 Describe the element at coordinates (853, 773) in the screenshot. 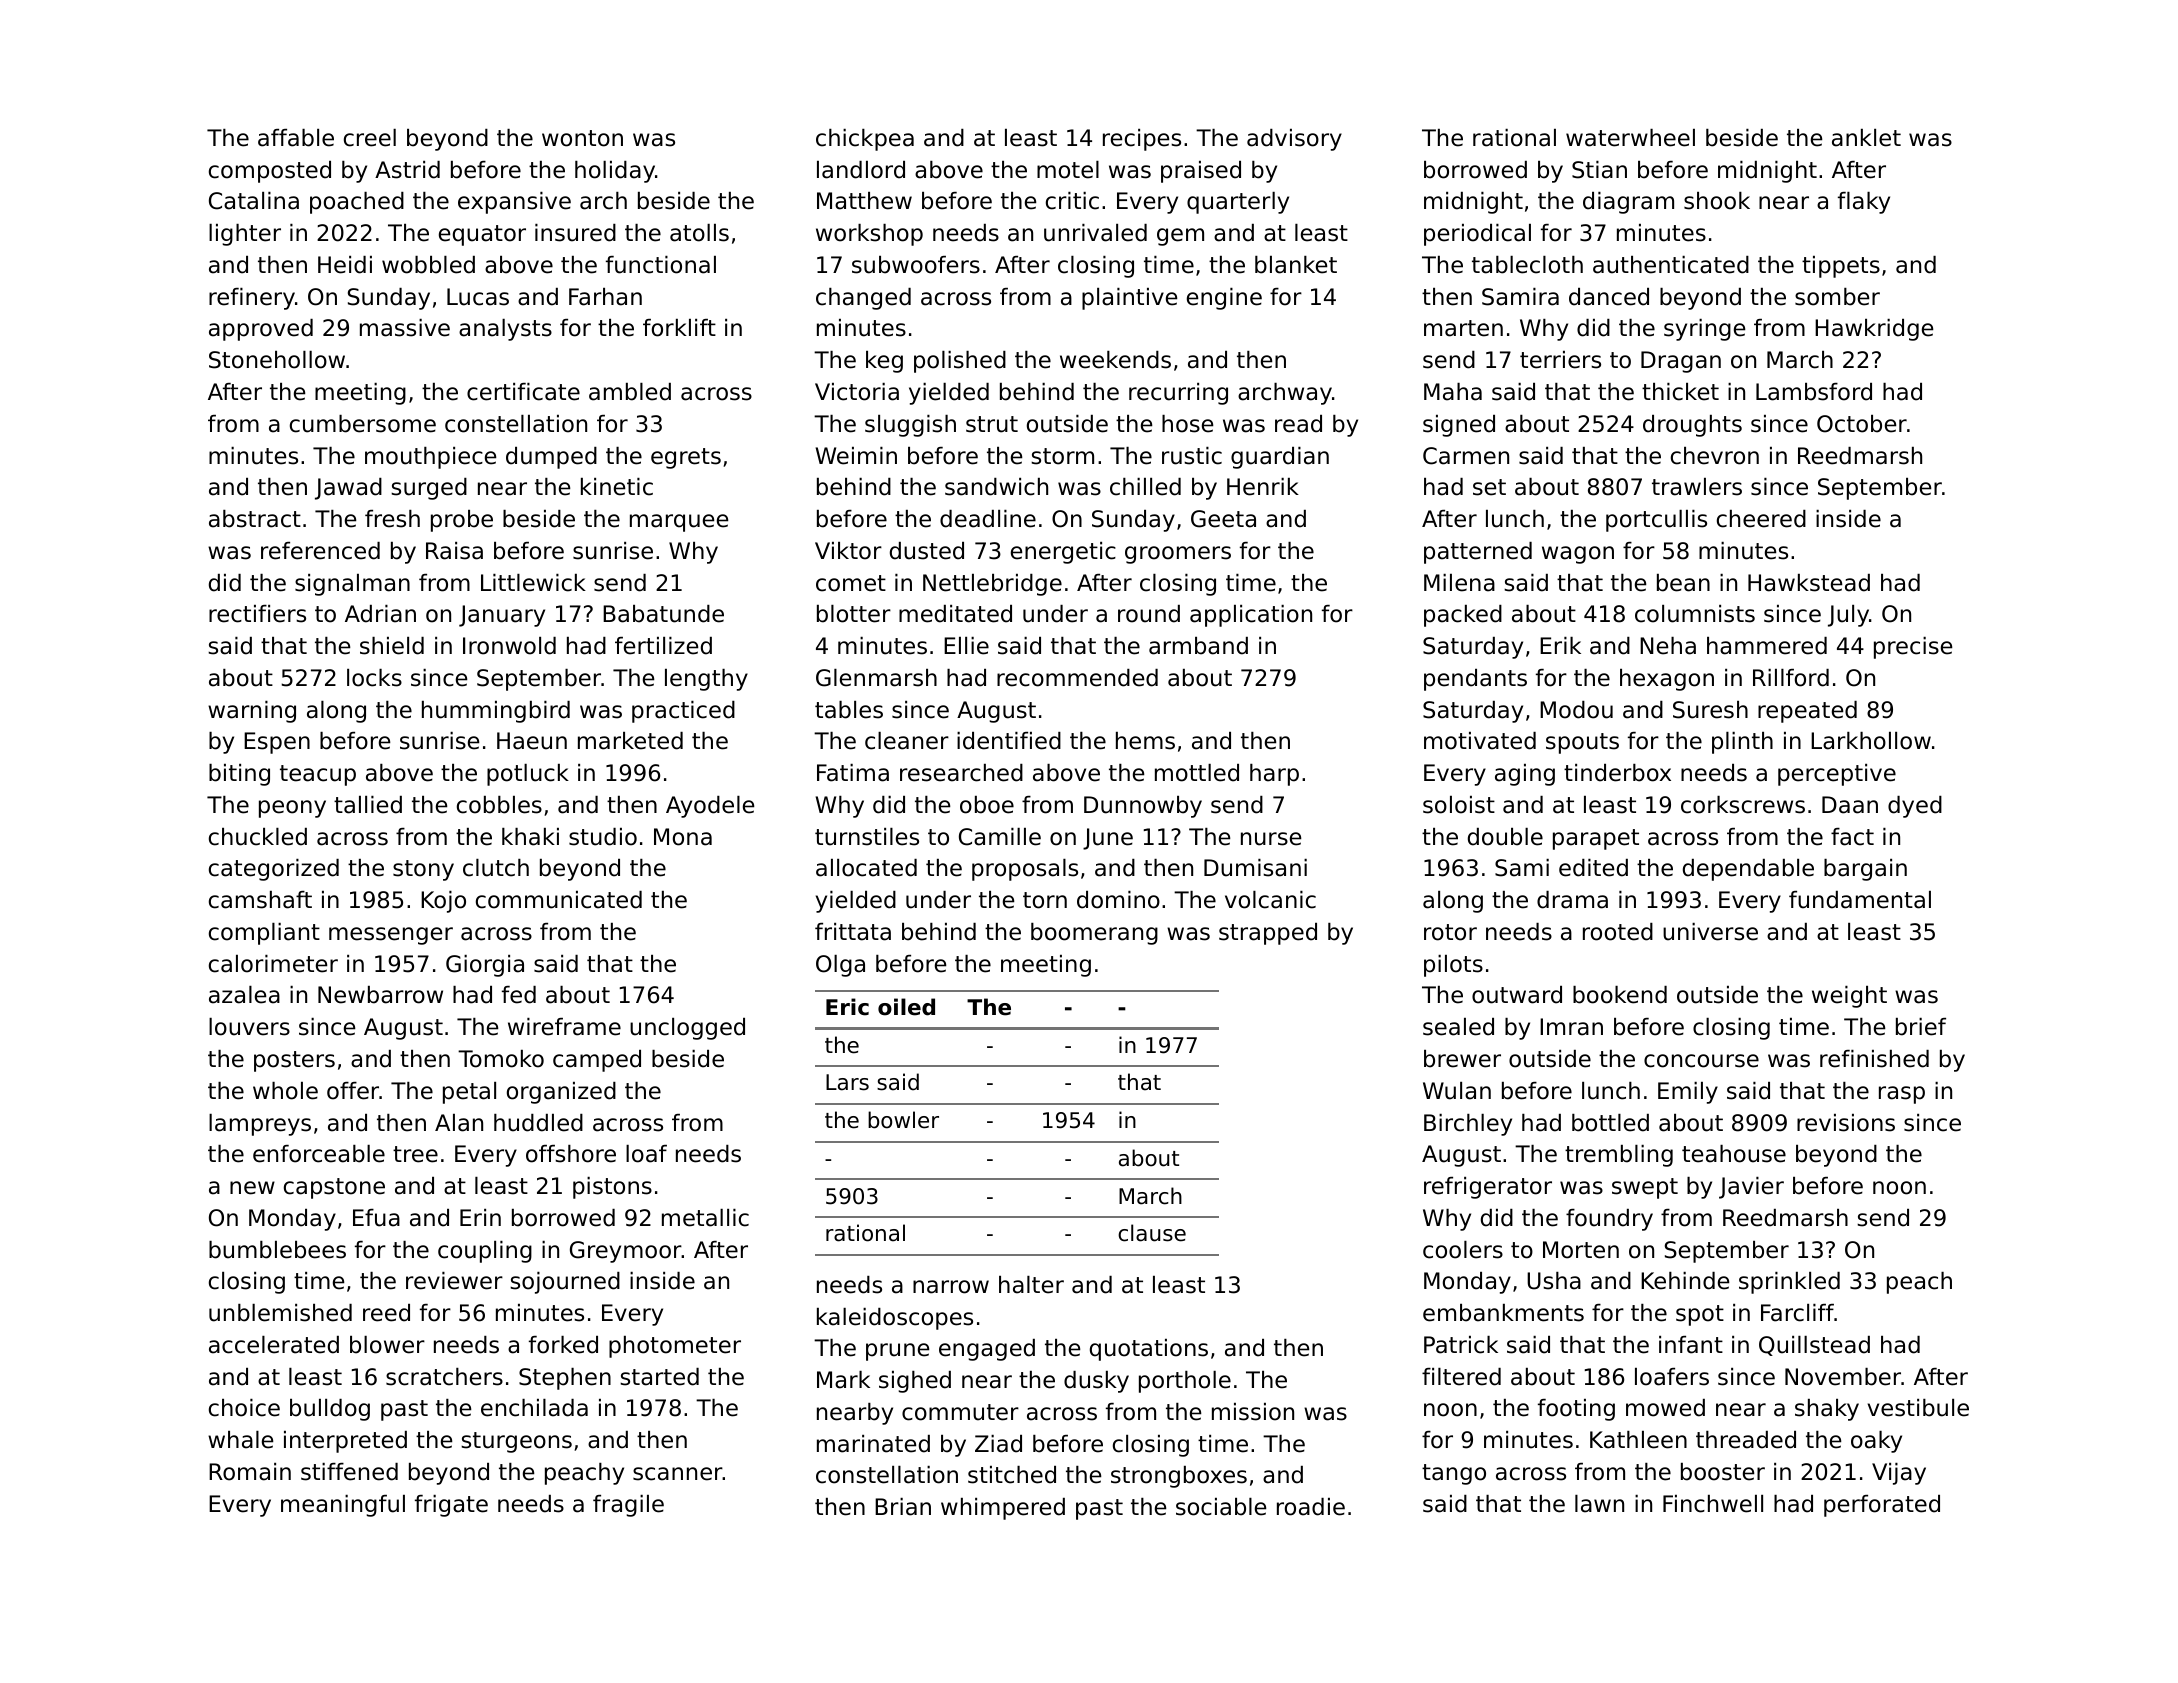

I see `Fatima` at that location.
